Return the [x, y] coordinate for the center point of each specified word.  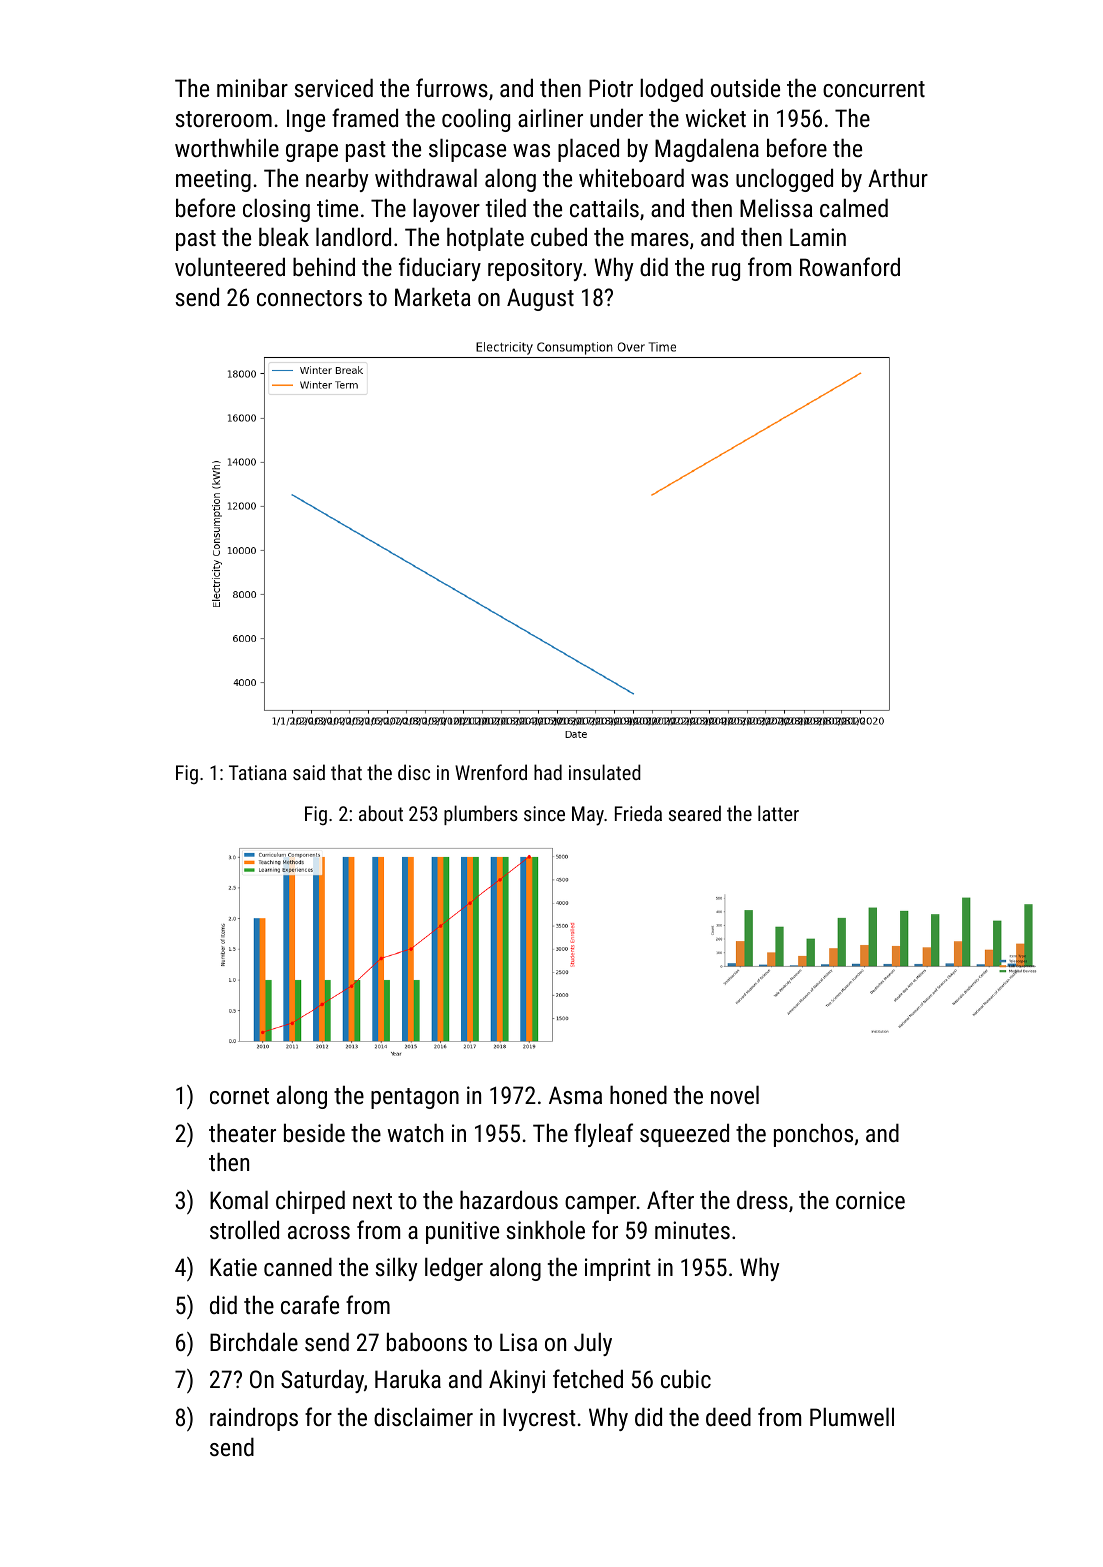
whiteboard [631, 177]
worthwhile [227, 147]
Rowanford [850, 266]
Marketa [433, 296]
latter [778, 813]
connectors [309, 298]
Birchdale [254, 1341]
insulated [605, 772]
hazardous [509, 1199]
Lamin [818, 237]
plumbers [481, 815]
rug [726, 272]
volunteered [230, 266]
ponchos [813, 1135]
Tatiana [258, 772]
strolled [244, 1229]
